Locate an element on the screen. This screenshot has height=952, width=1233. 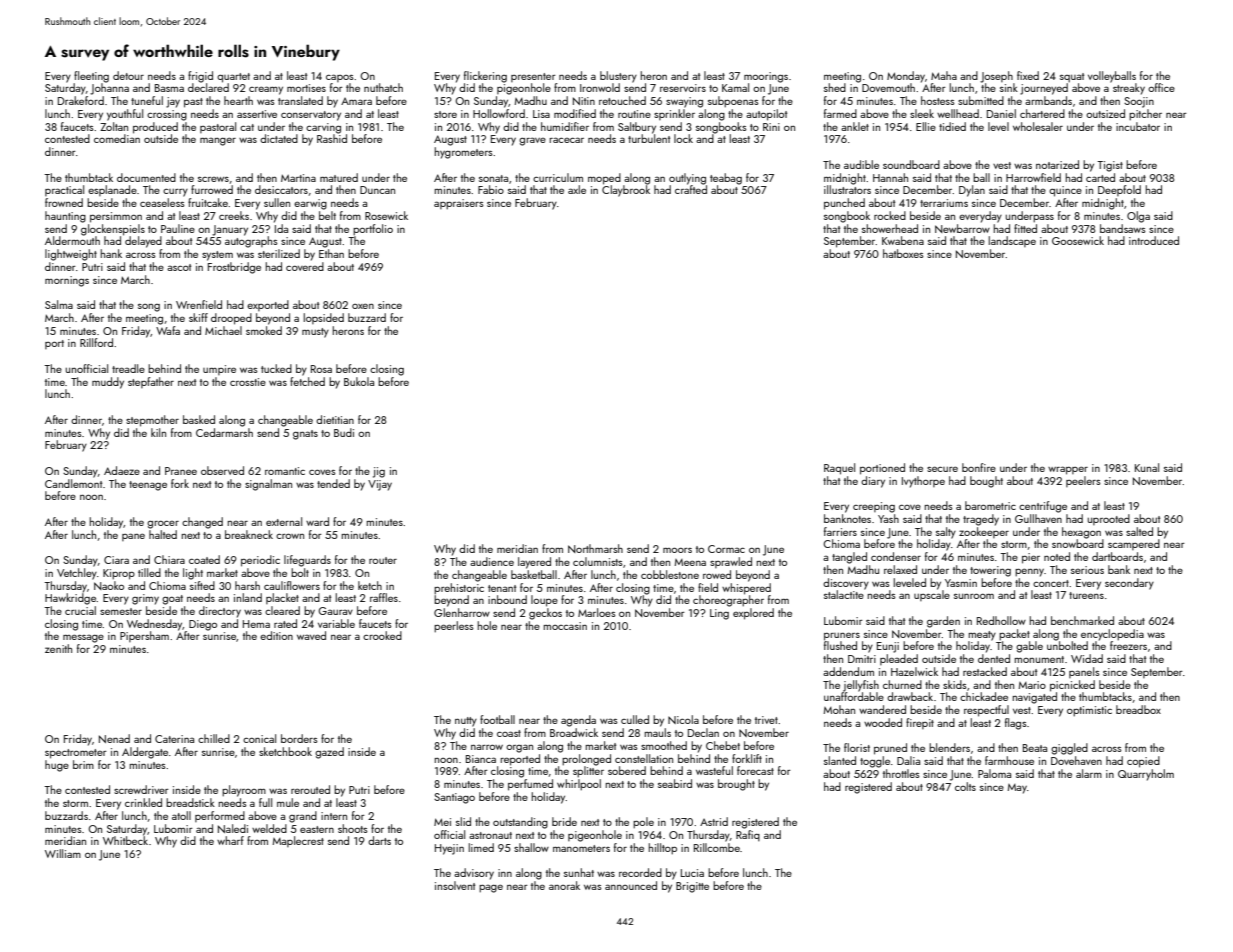
bonfire is located at coordinates (979, 467).
